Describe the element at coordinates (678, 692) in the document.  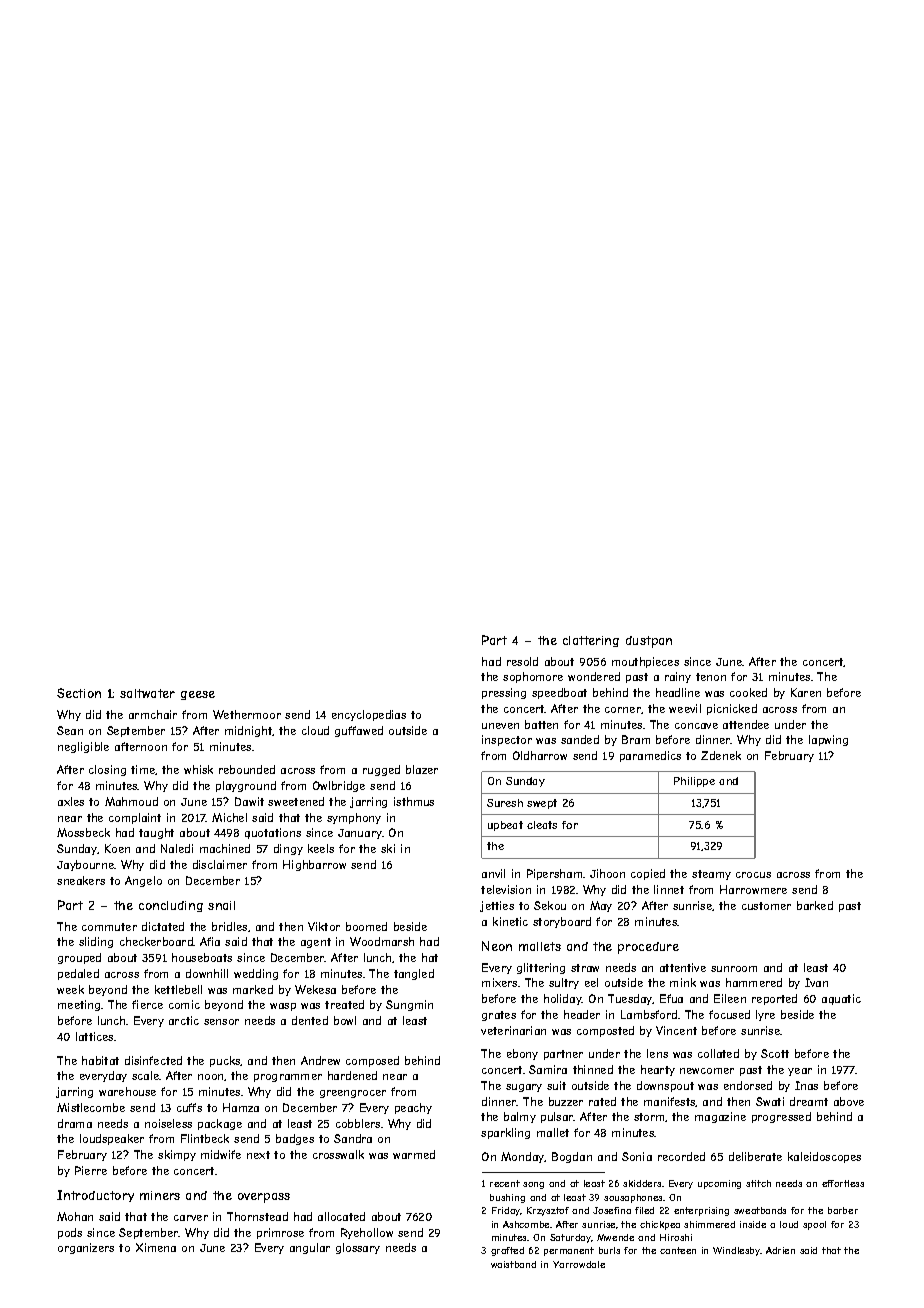
I see `headline` at that location.
